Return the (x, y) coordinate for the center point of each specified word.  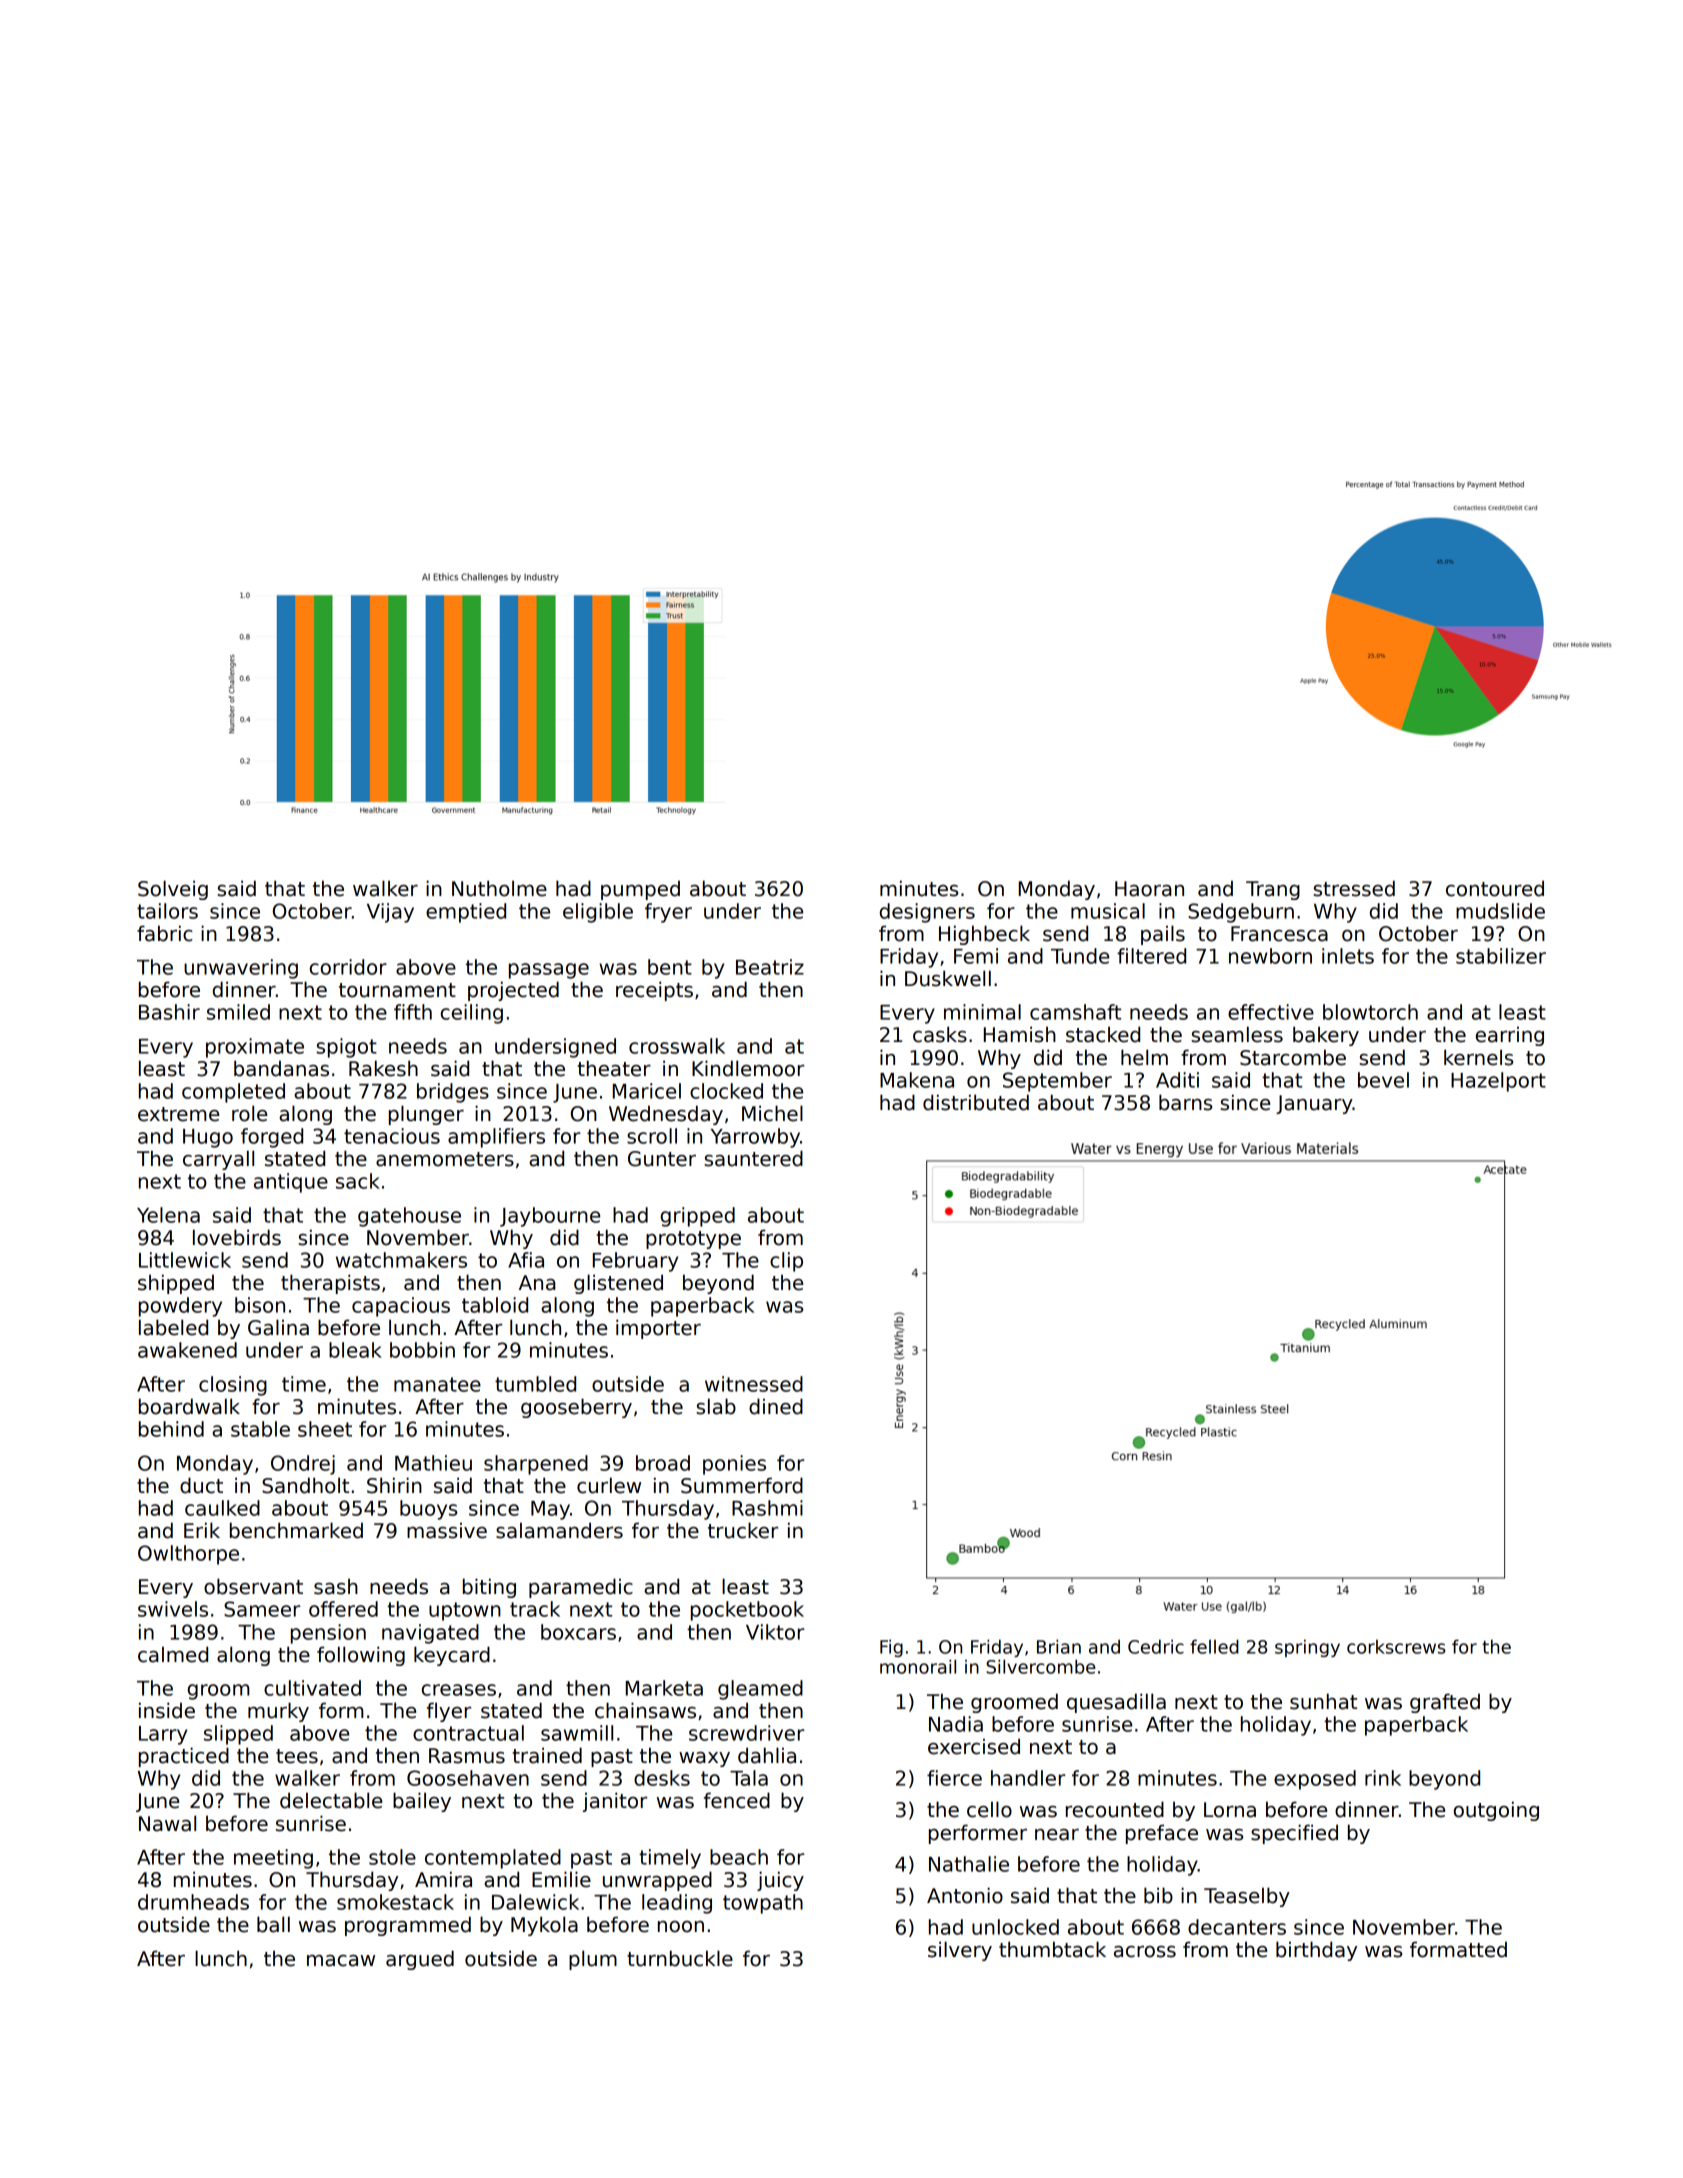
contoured (1495, 888)
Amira (443, 1879)
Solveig (173, 890)
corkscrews (1396, 1647)
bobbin (422, 1350)
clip (786, 1262)
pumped (640, 890)
